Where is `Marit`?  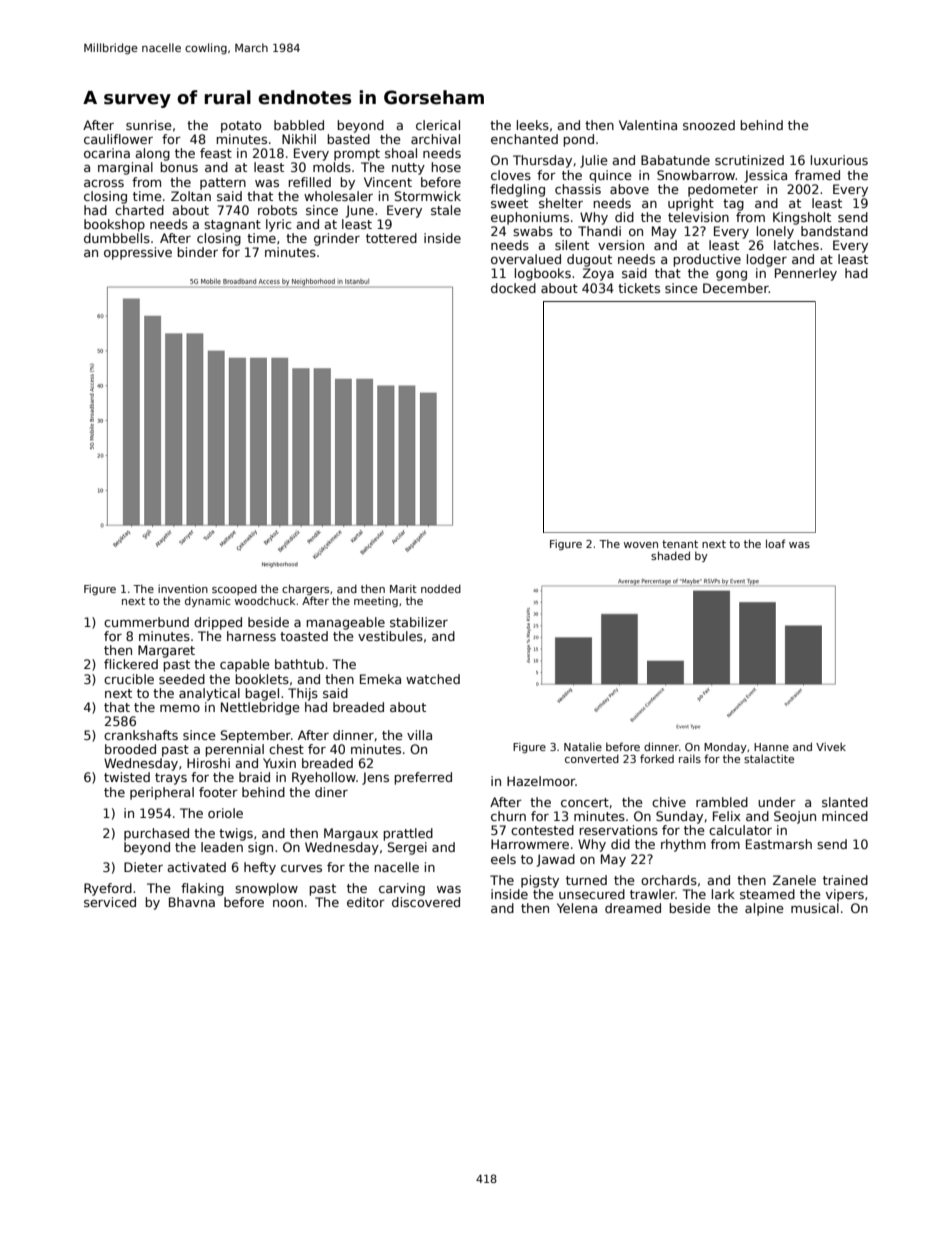
Marit is located at coordinates (403, 588).
